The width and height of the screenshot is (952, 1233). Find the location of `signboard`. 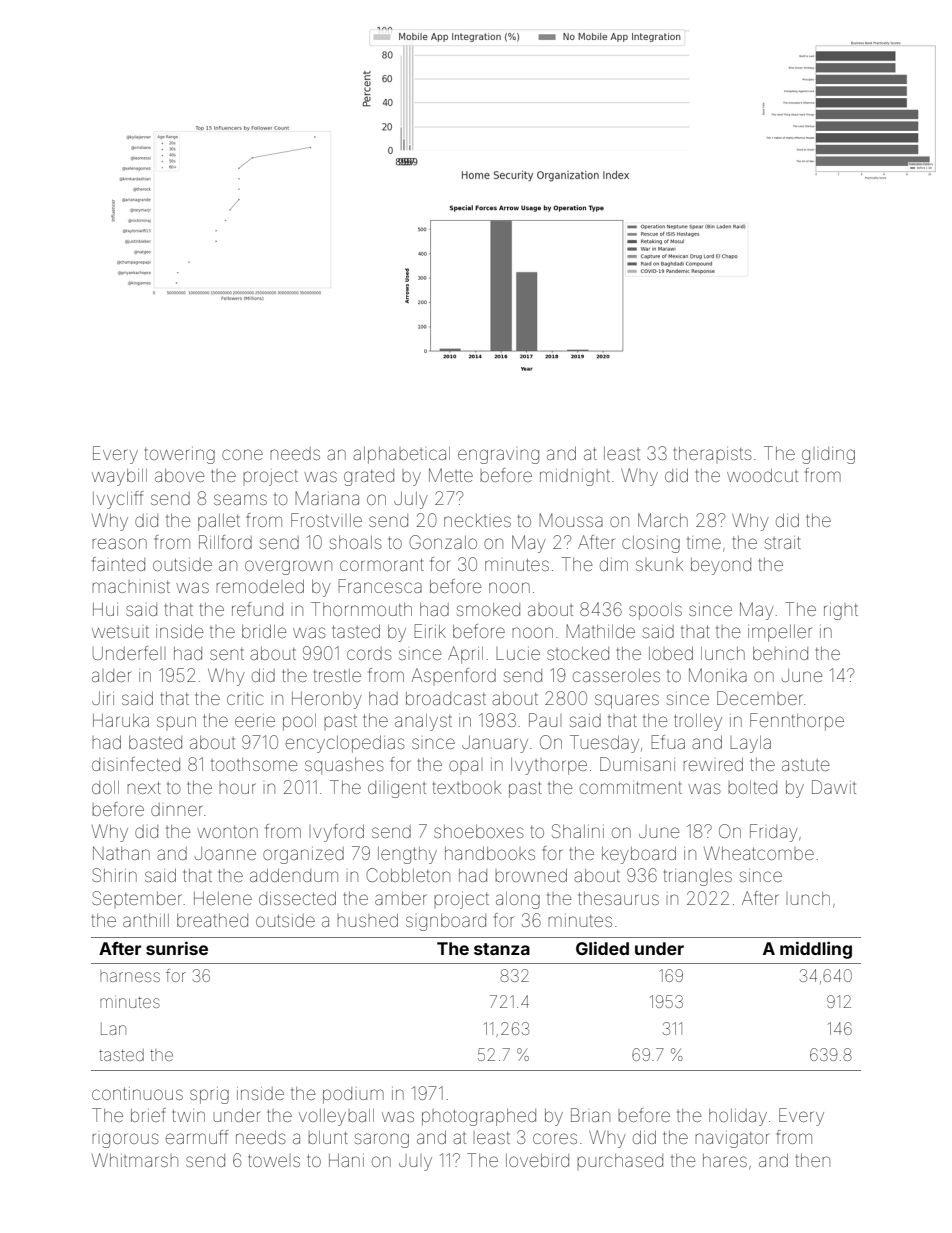

signboard is located at coordinates (446, 922).
